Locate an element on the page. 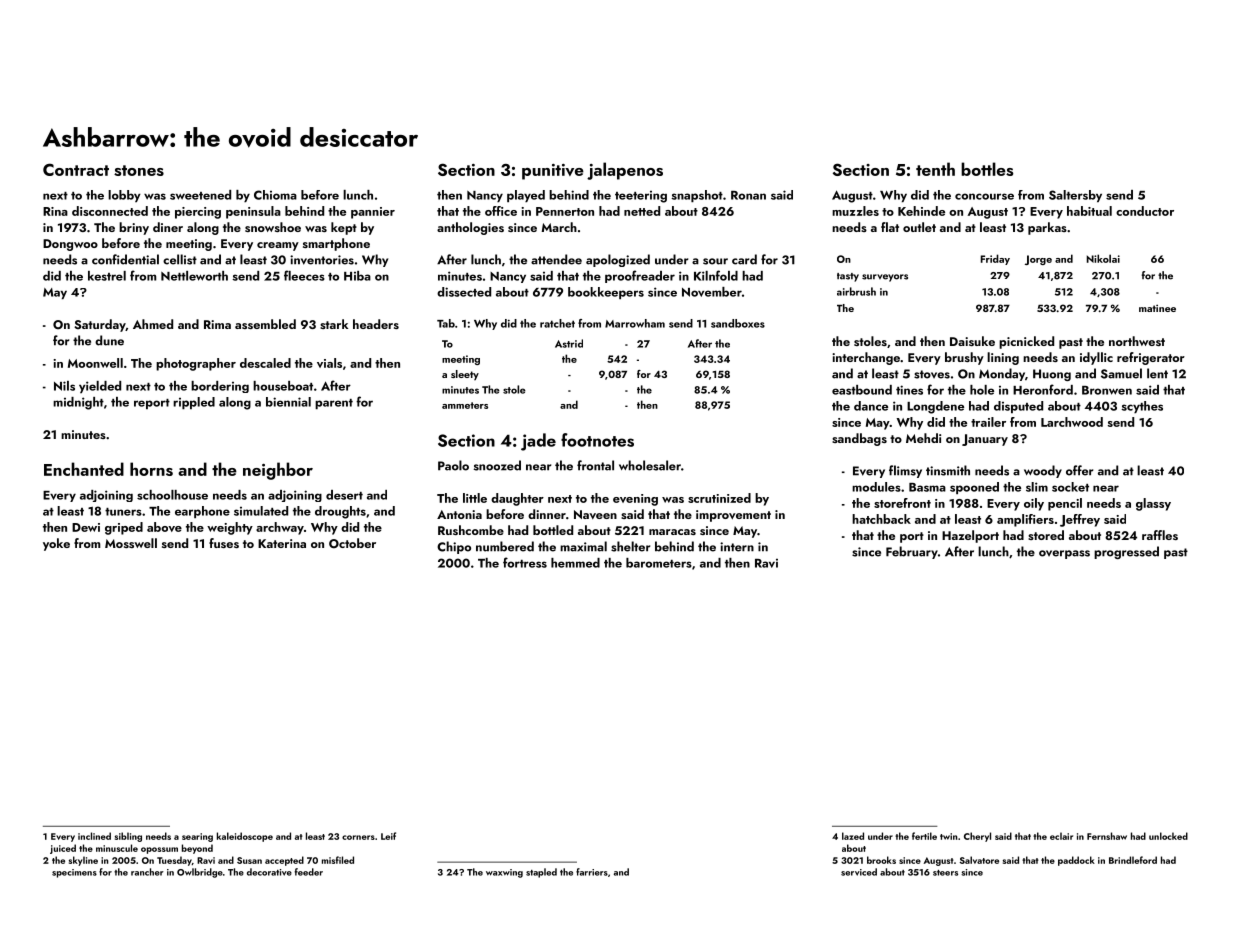 The height and width of the image is (952, 1233). flimsy is located at coordinates (905, 471).
